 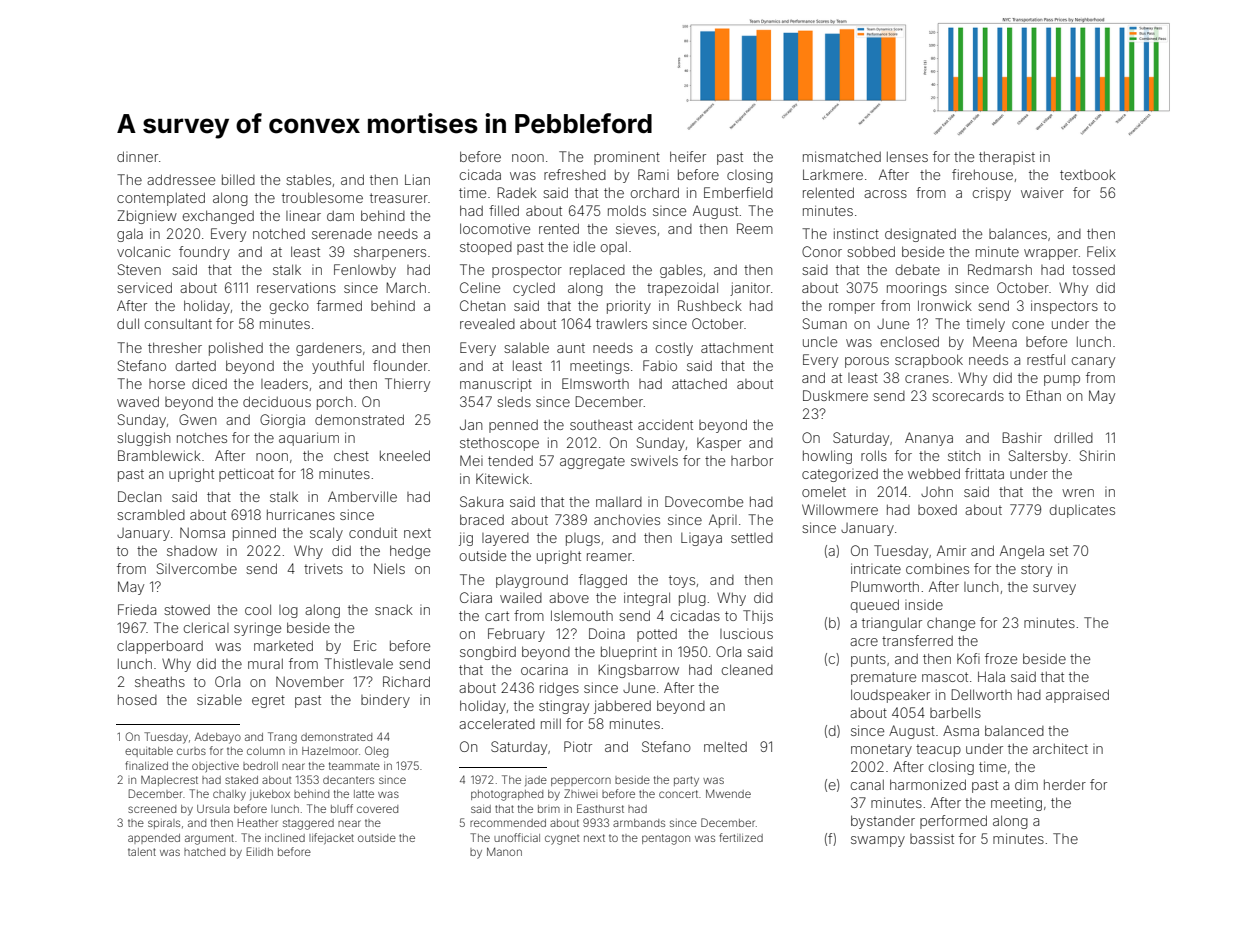 What do you see at coordinates (746, 634) in the page?
I see `luscious` at bounding box center [746, 634].
